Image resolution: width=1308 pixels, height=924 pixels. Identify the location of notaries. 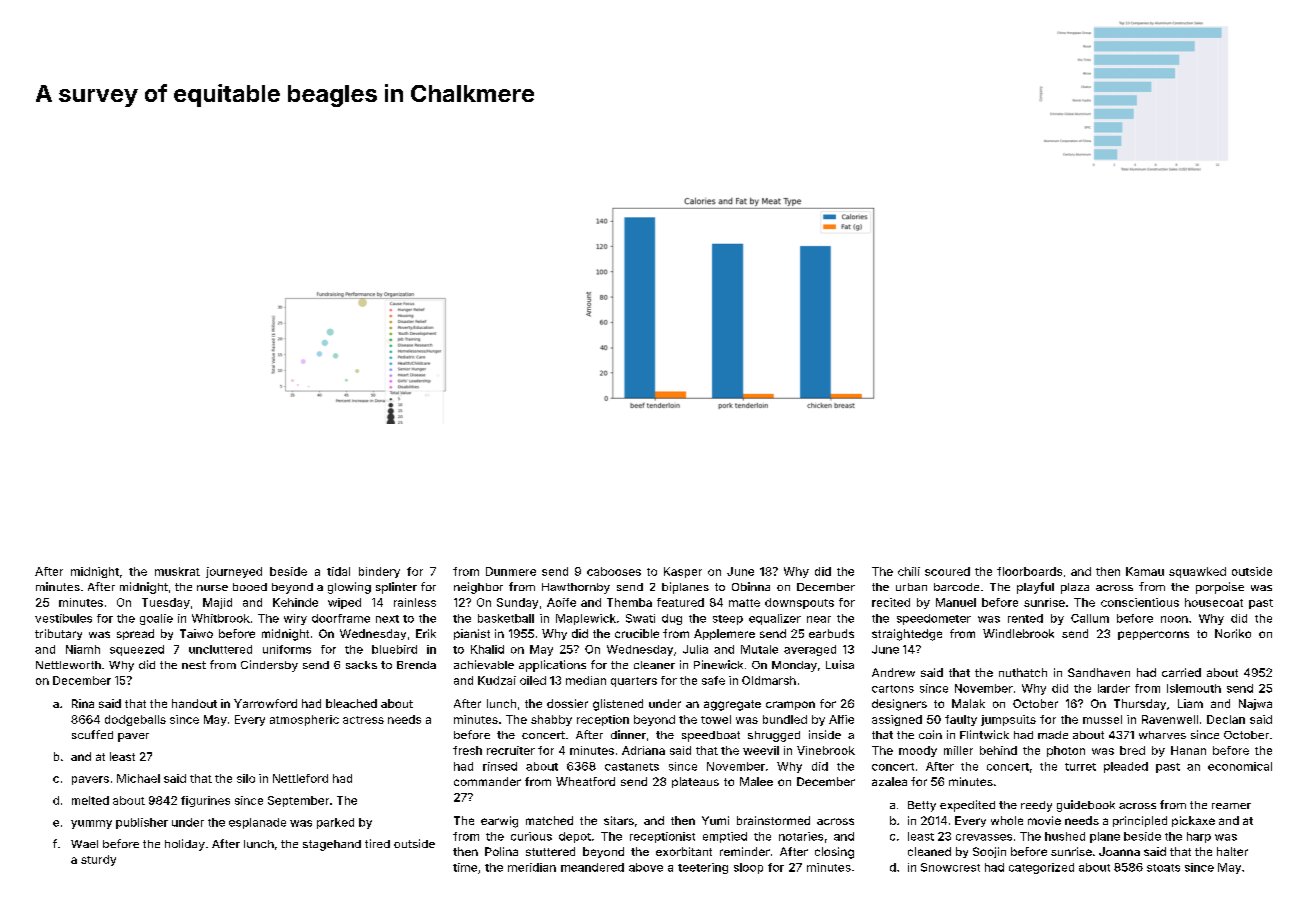
(801, 836).
